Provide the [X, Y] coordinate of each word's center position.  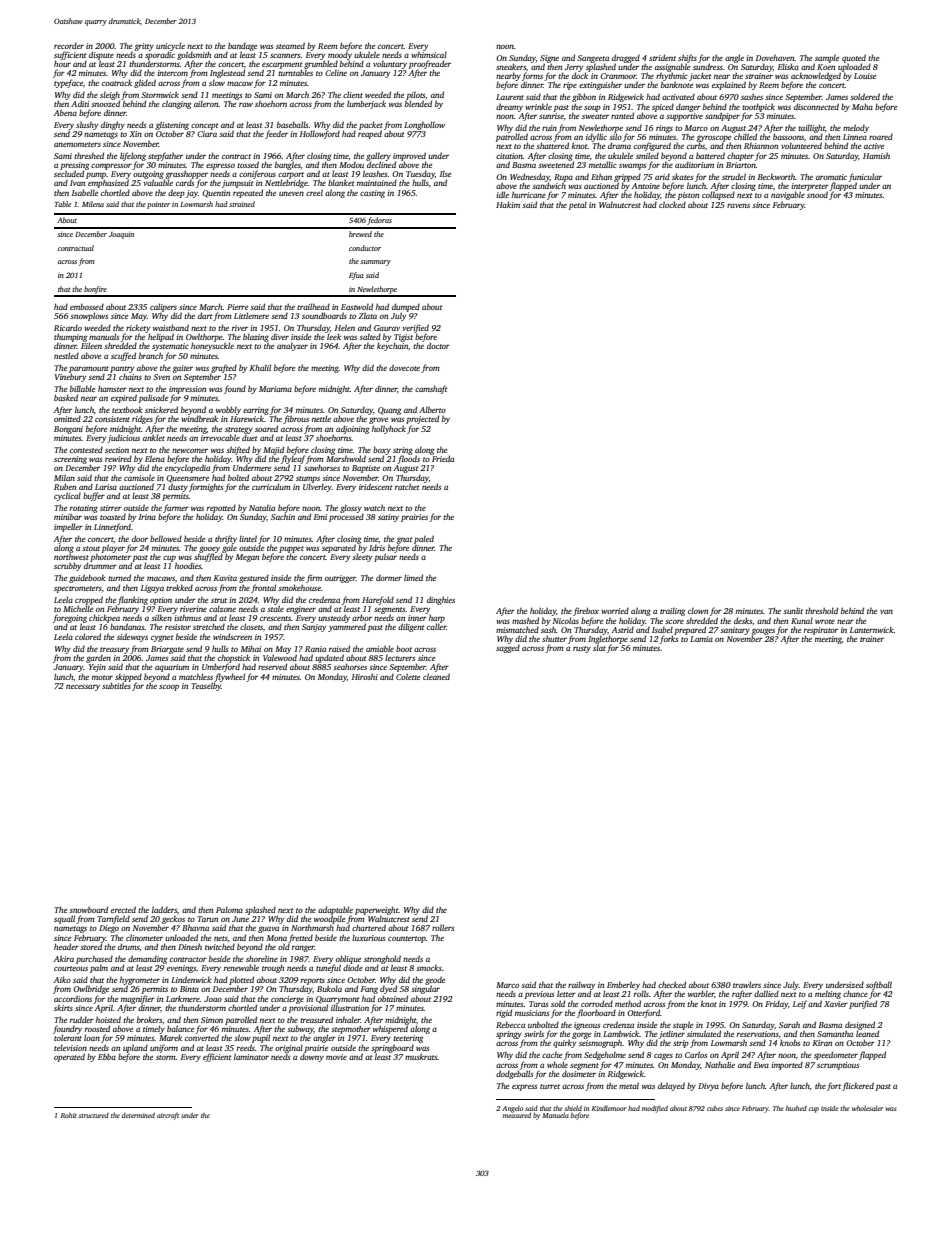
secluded [69, 173]
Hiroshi [365, 676]
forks [668, 639]
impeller [68, 527]
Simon [212, 1020]
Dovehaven [775, 58]
